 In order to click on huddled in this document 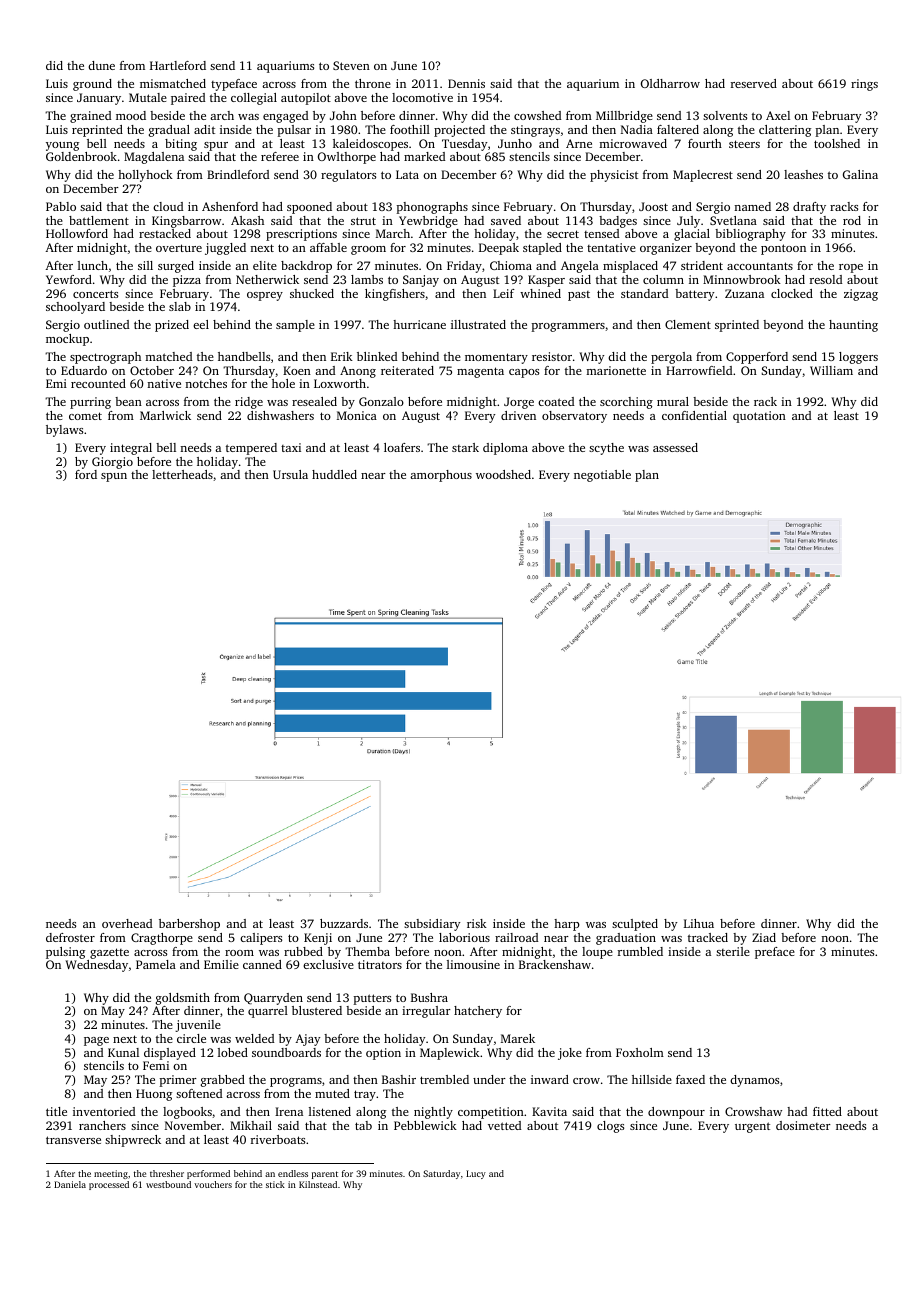, I will do `click(334, 474)`.
